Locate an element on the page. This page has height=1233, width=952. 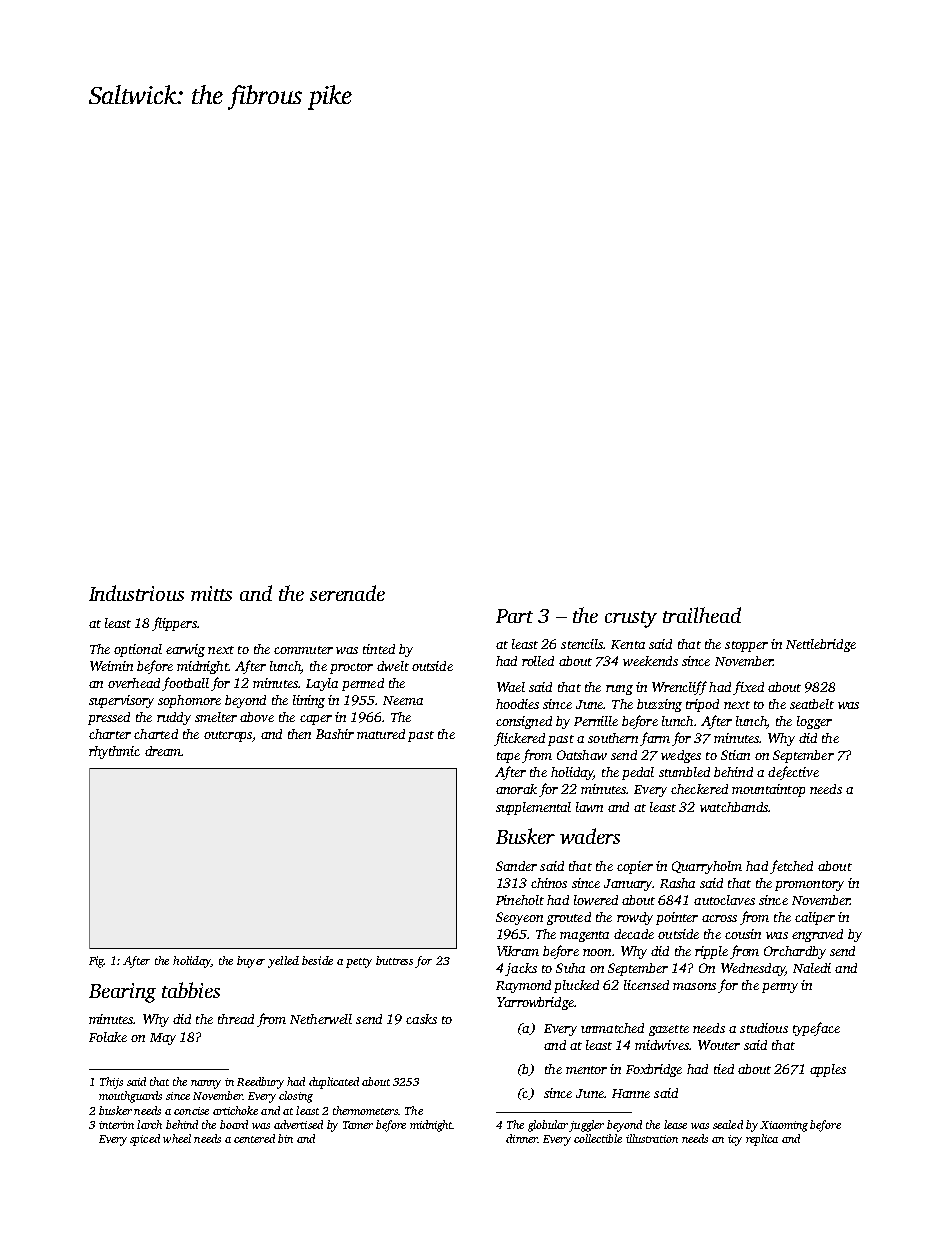
advertised is located at coordinates (298, 1124).
